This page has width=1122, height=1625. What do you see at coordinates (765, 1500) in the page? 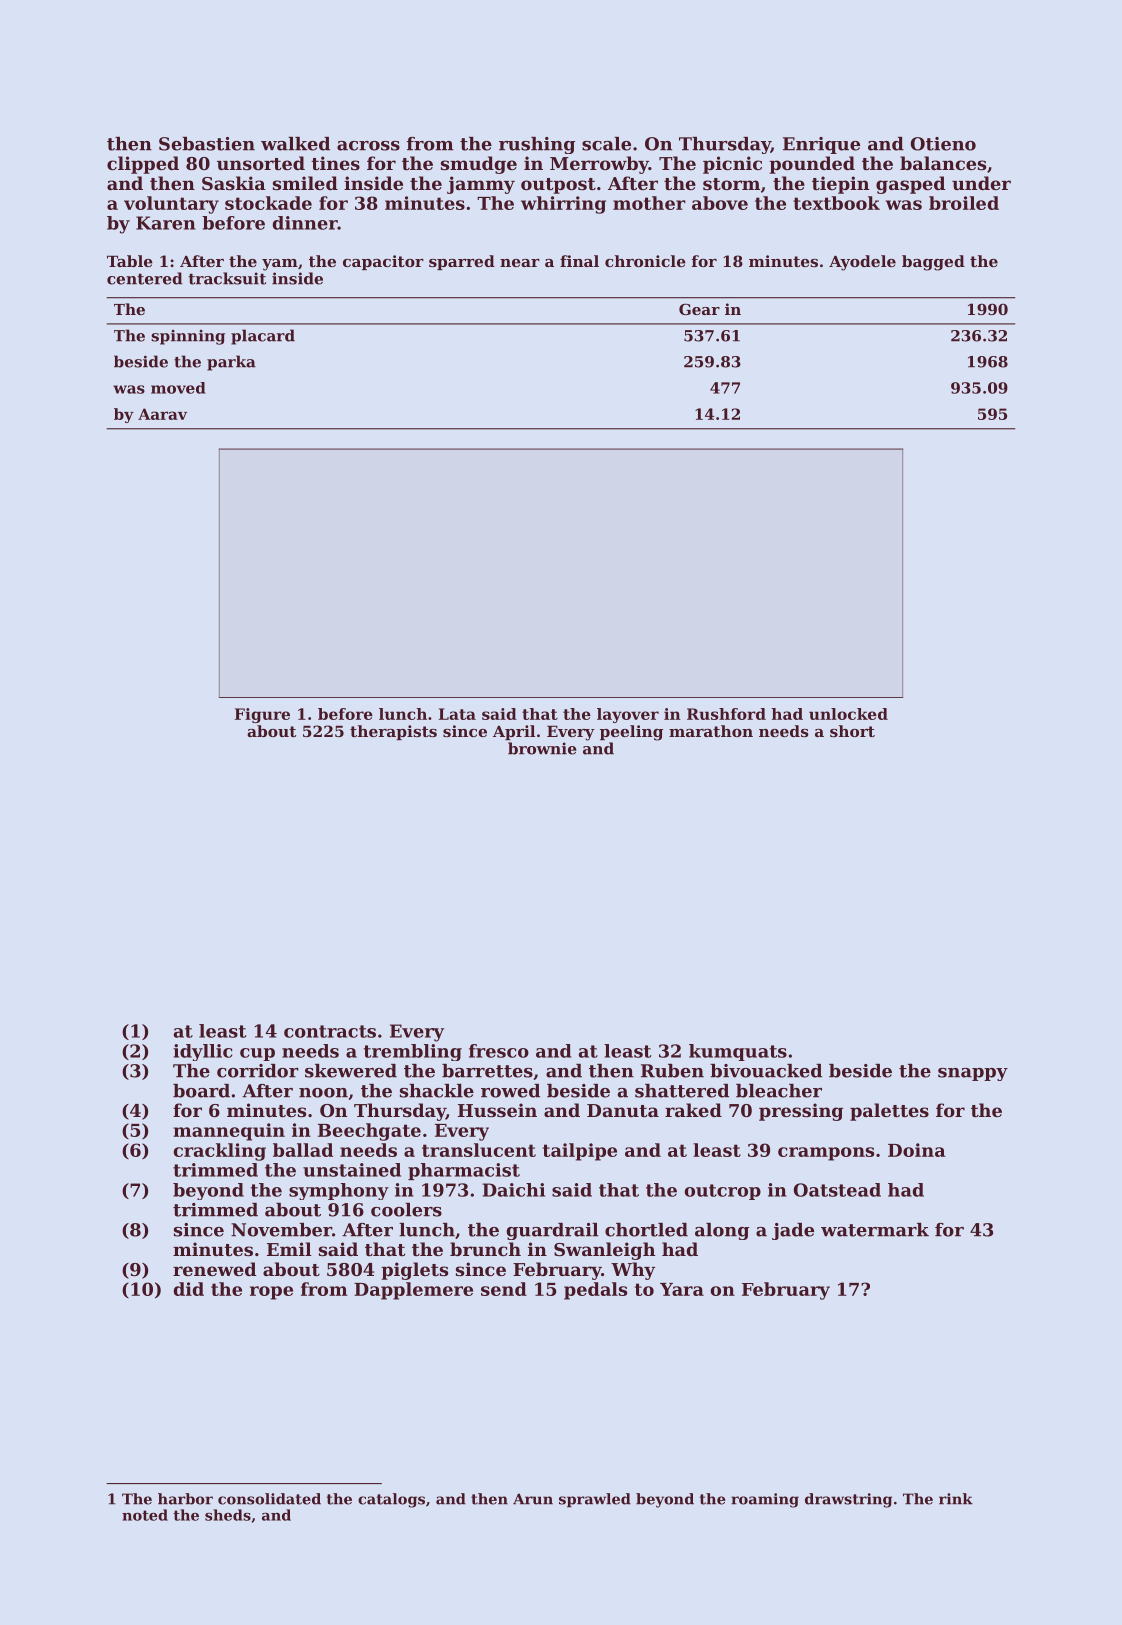
I see `roaming` at bounding box center [765, 1500].
